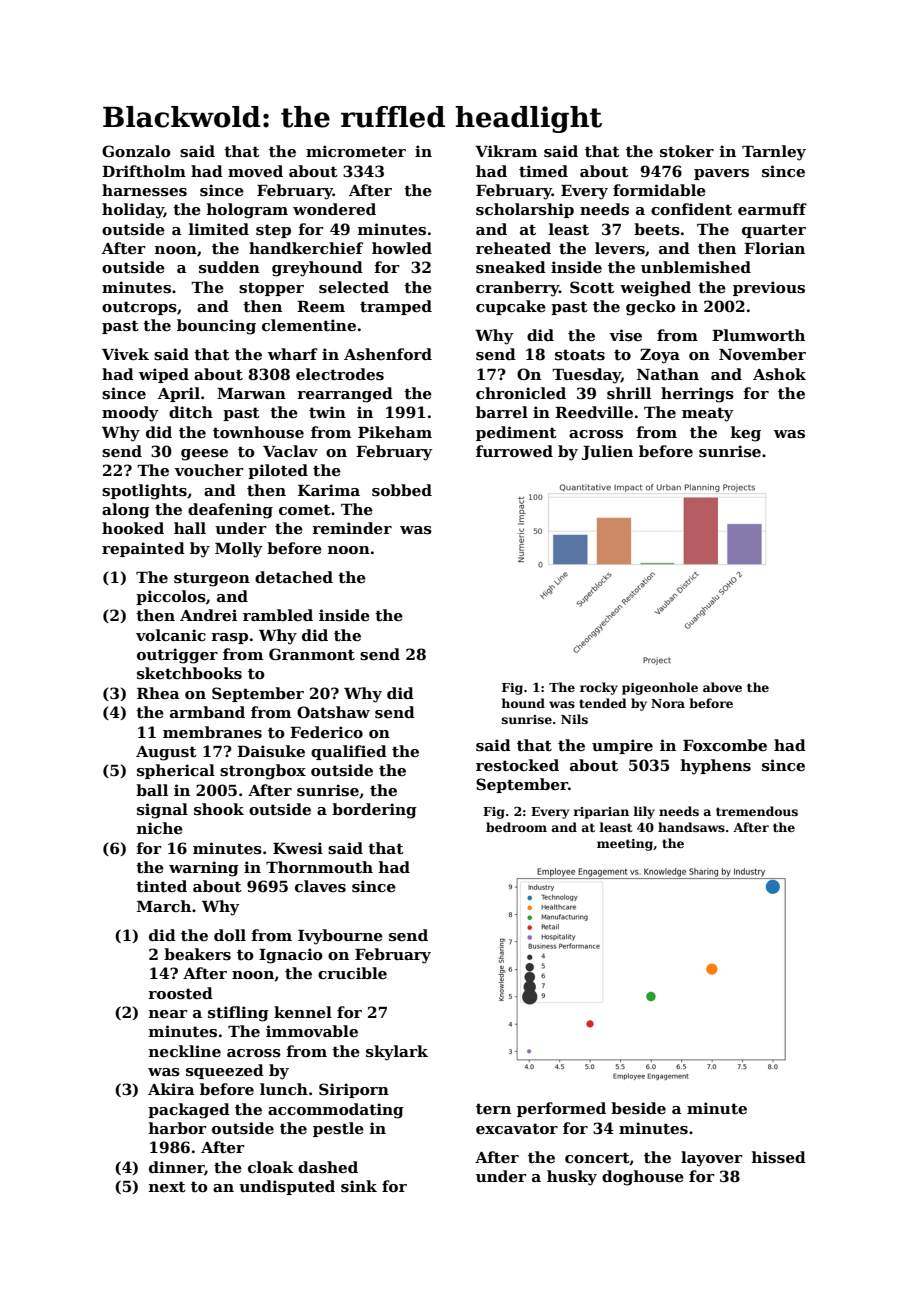  What do you see at coordinates (395, 432) in the screenshot?
I see `Pikeham` at bounding box center [395, 432].
